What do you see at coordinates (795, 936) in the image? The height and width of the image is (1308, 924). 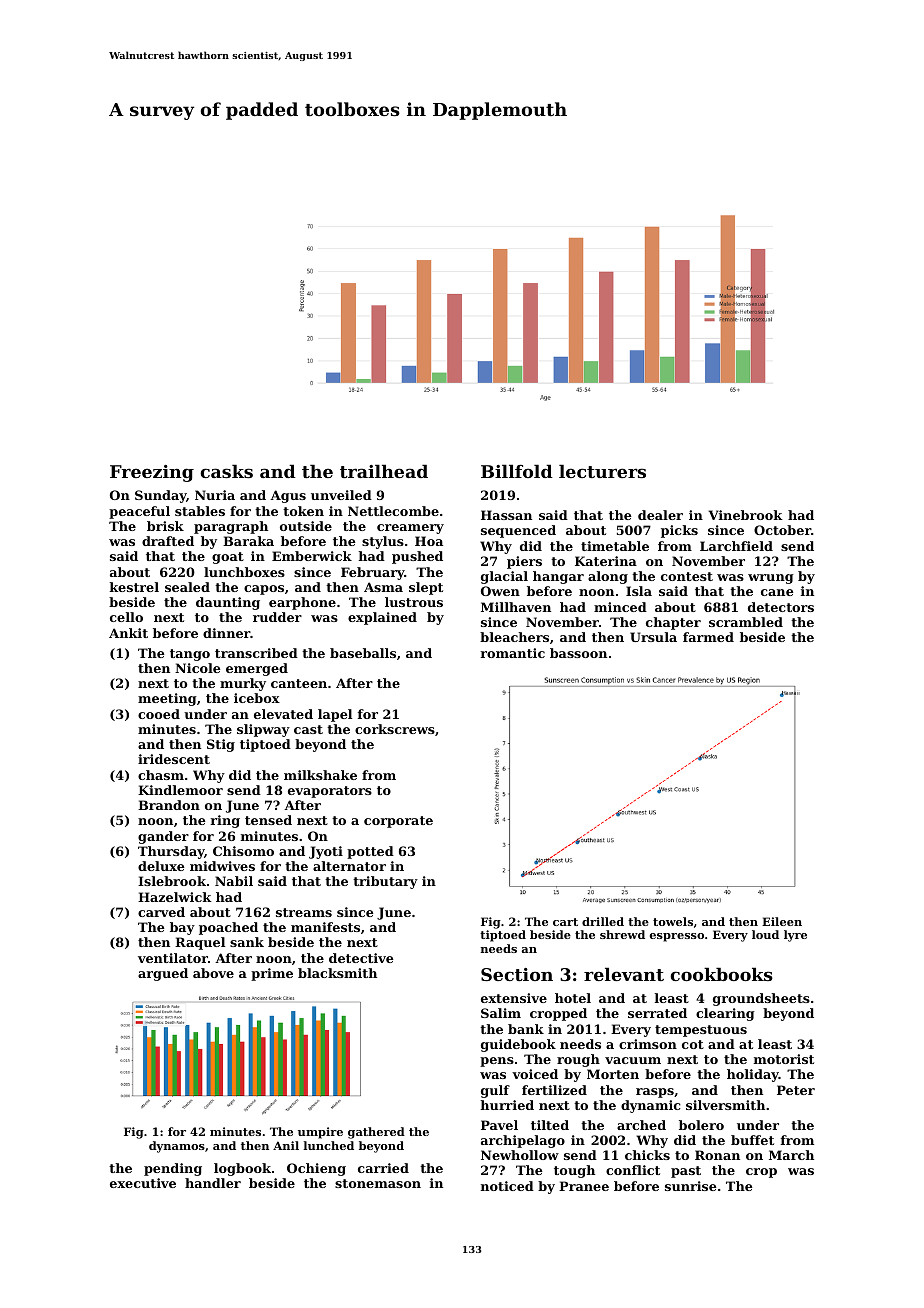 I see `lyre` at bounding box center [795, 936].
